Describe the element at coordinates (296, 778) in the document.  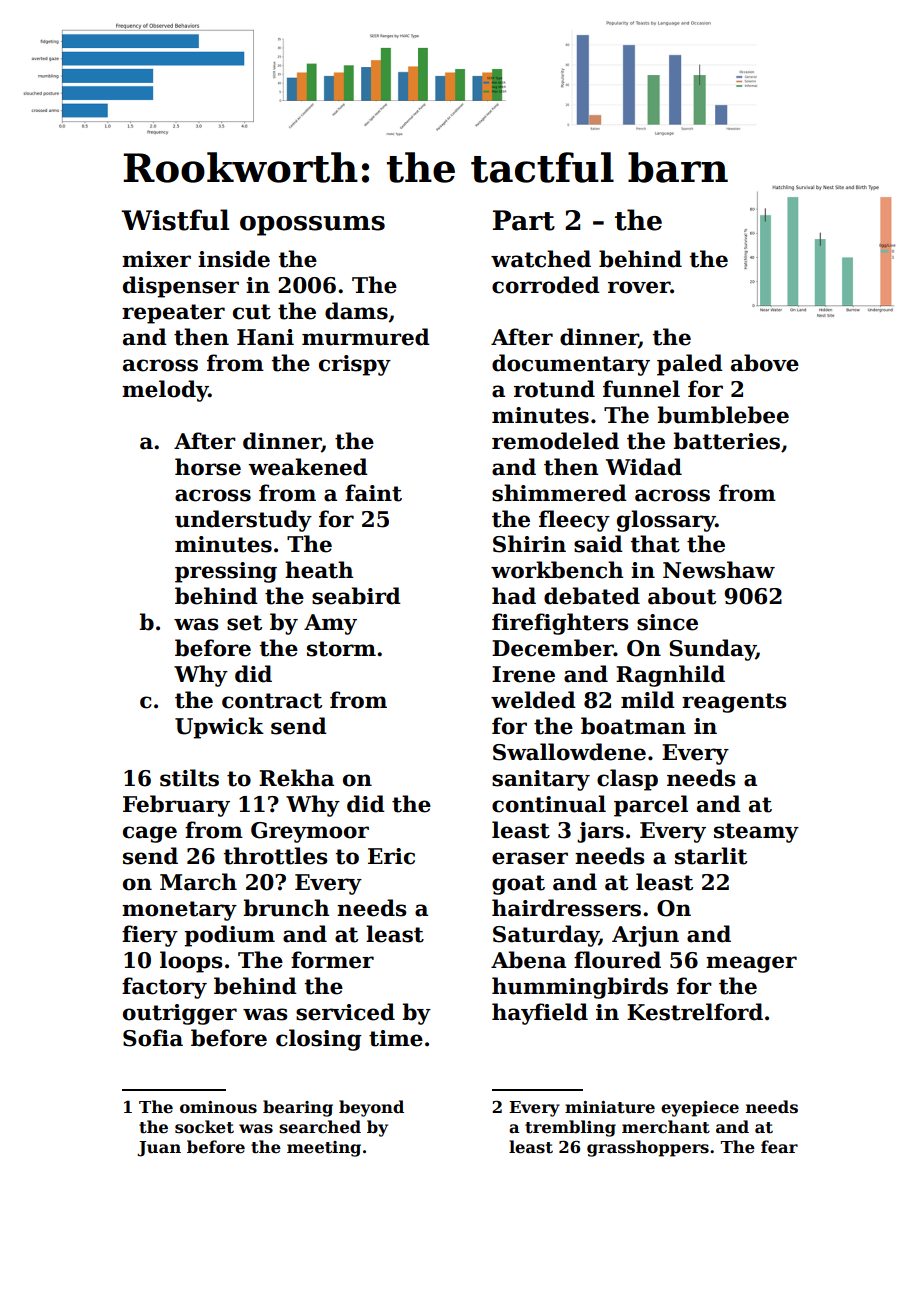
I see `Rekha` at that location.
